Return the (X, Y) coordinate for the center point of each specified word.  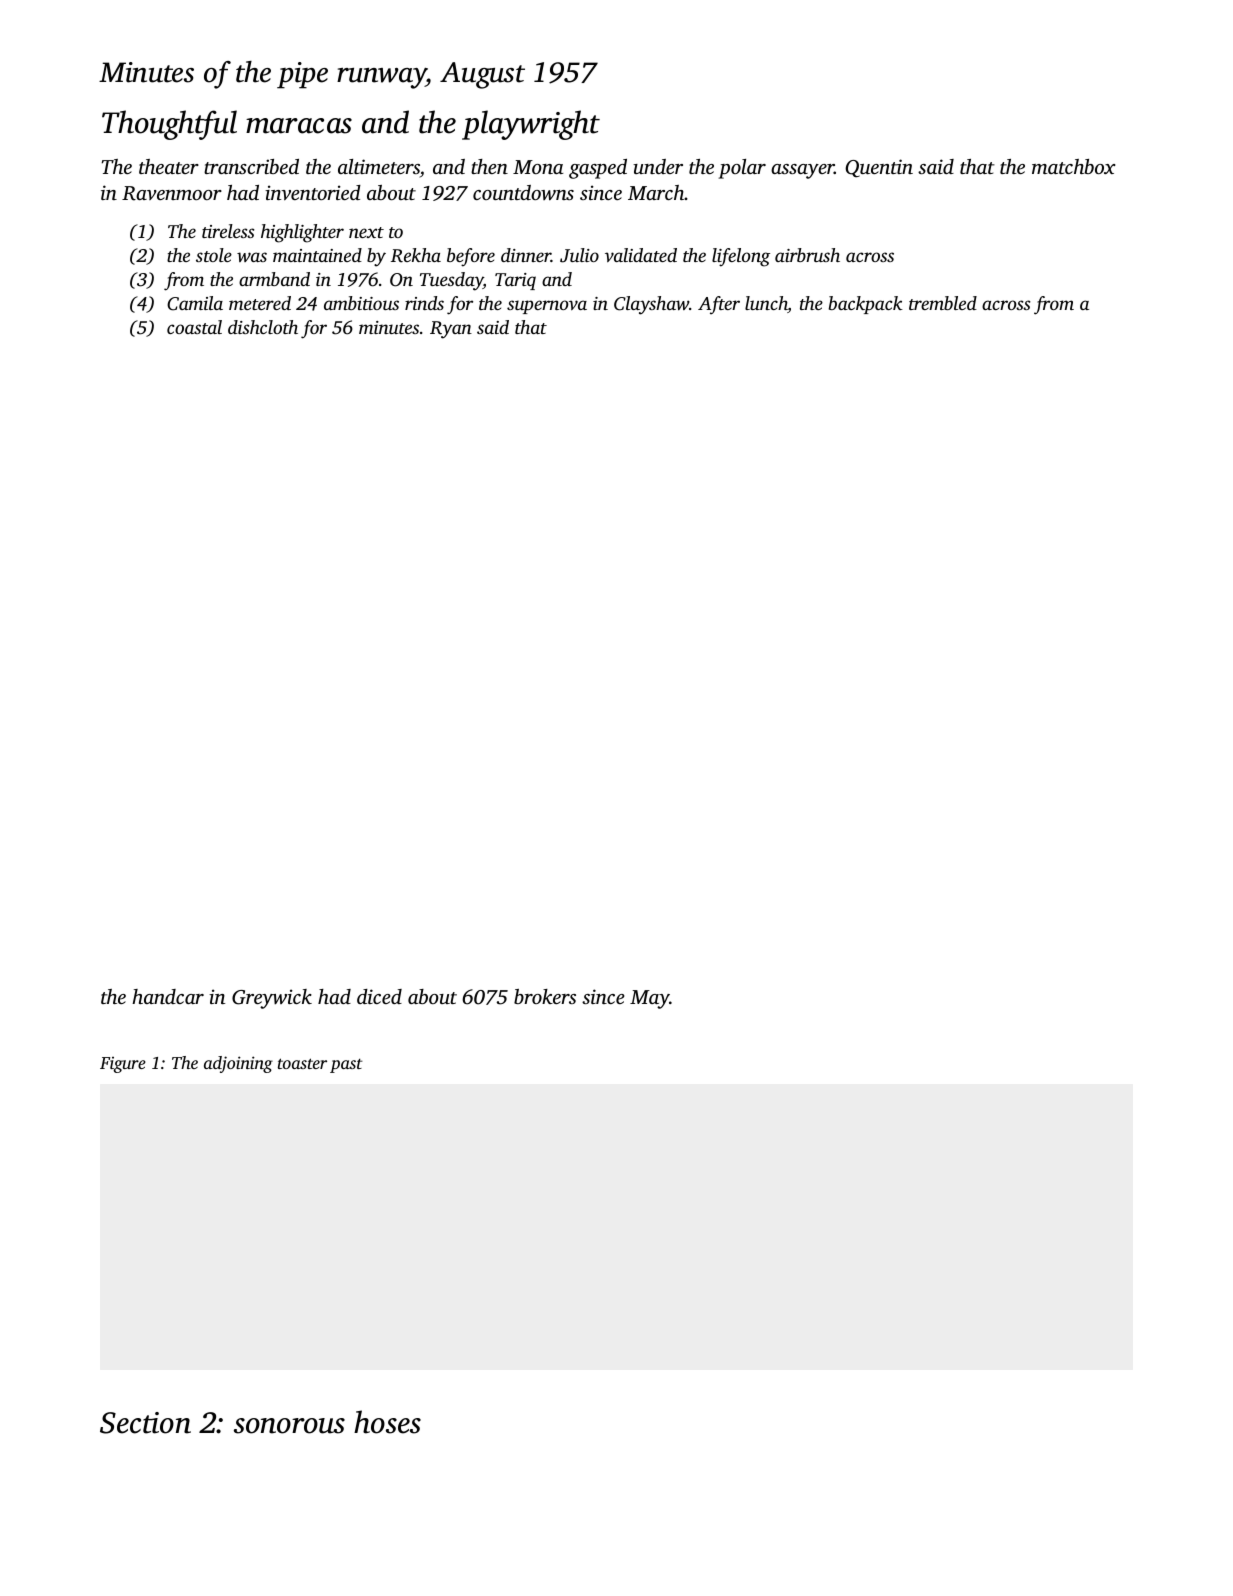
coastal (194, 327)
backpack (865, 305)
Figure (123, 1065)
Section (145, 1423)
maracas (299, 126)
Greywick (272, 999)
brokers (545, 996)
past (346, 1066)
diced (379, 996)
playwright (531, 125)
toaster (302, 1063)
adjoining (238, 1064)
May (650, 999)
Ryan (451, 330)
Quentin (879, 168)
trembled (943, 303)
